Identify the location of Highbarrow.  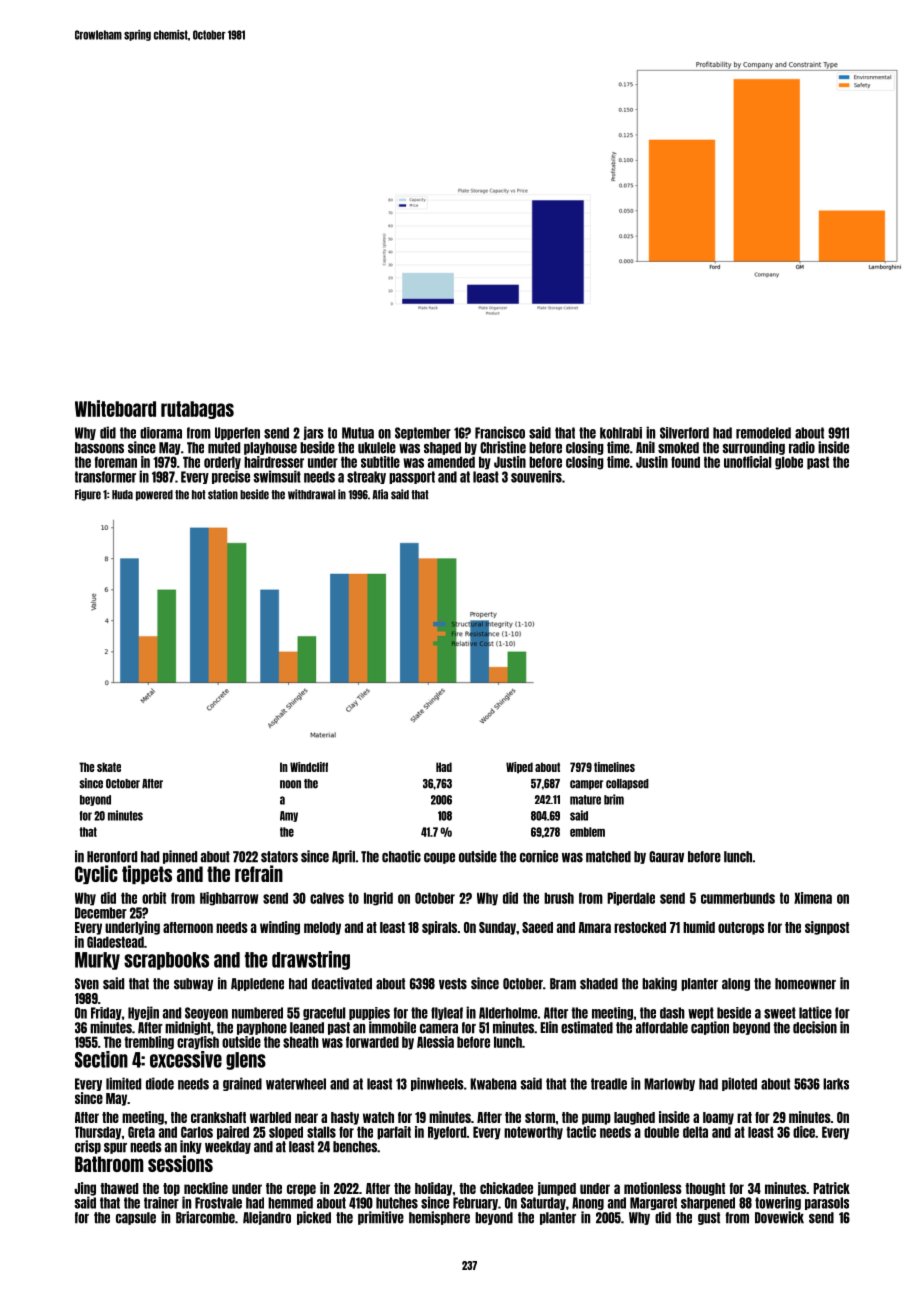
(229, 899).
